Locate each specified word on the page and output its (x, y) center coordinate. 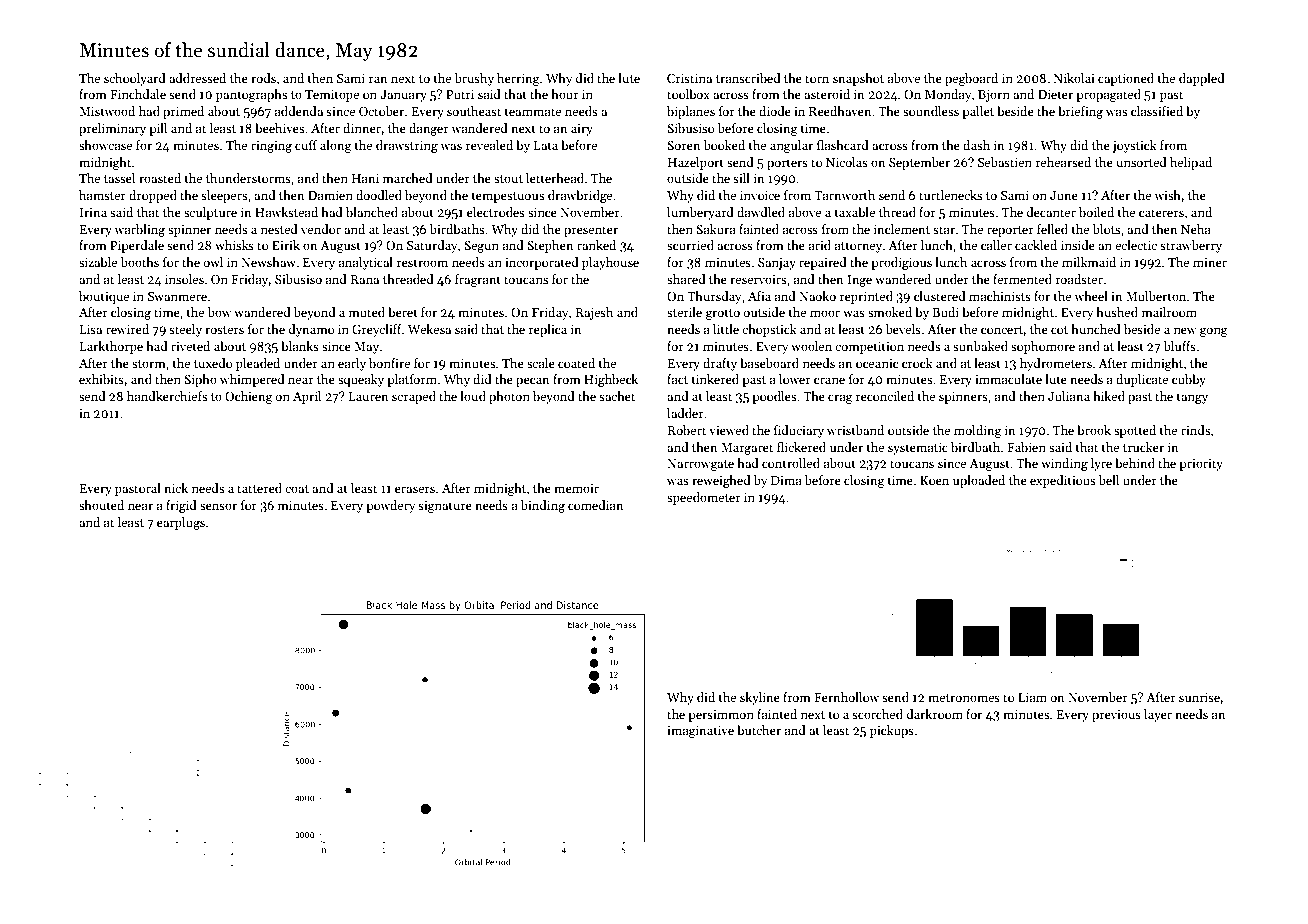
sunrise (1199, 697)
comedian (596, 505)
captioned (1126, 79)
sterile (684, 312)
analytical (366, 263)
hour (565, 94)
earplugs (181, 523)
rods (263, 78)
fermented (1022, 279)
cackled (1036, 245)
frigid (181, 506)
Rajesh (594, 313)
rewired (127, 329)
